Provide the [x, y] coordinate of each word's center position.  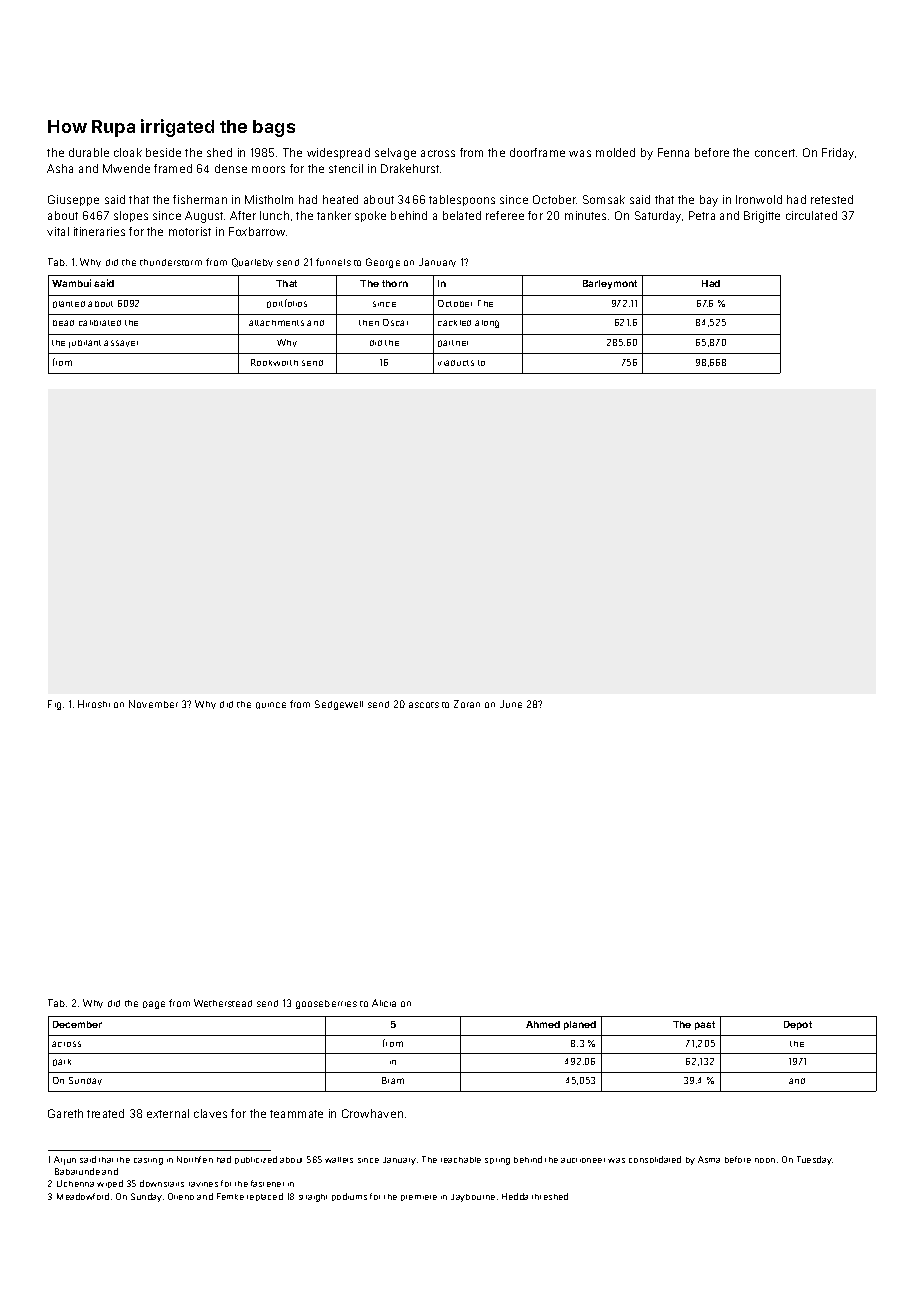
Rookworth [274, 362]
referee [505, 215]
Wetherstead [223, 1003]
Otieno [181, 1196]
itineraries [99, 231]
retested [832, 199]
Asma [709, 1159]
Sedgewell [339, 705]
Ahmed [543, 1024]
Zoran [467, 704]
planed [580, 1025]
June [511, 704]
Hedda [515, 1196]
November [153, 704]
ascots [424, 705]
